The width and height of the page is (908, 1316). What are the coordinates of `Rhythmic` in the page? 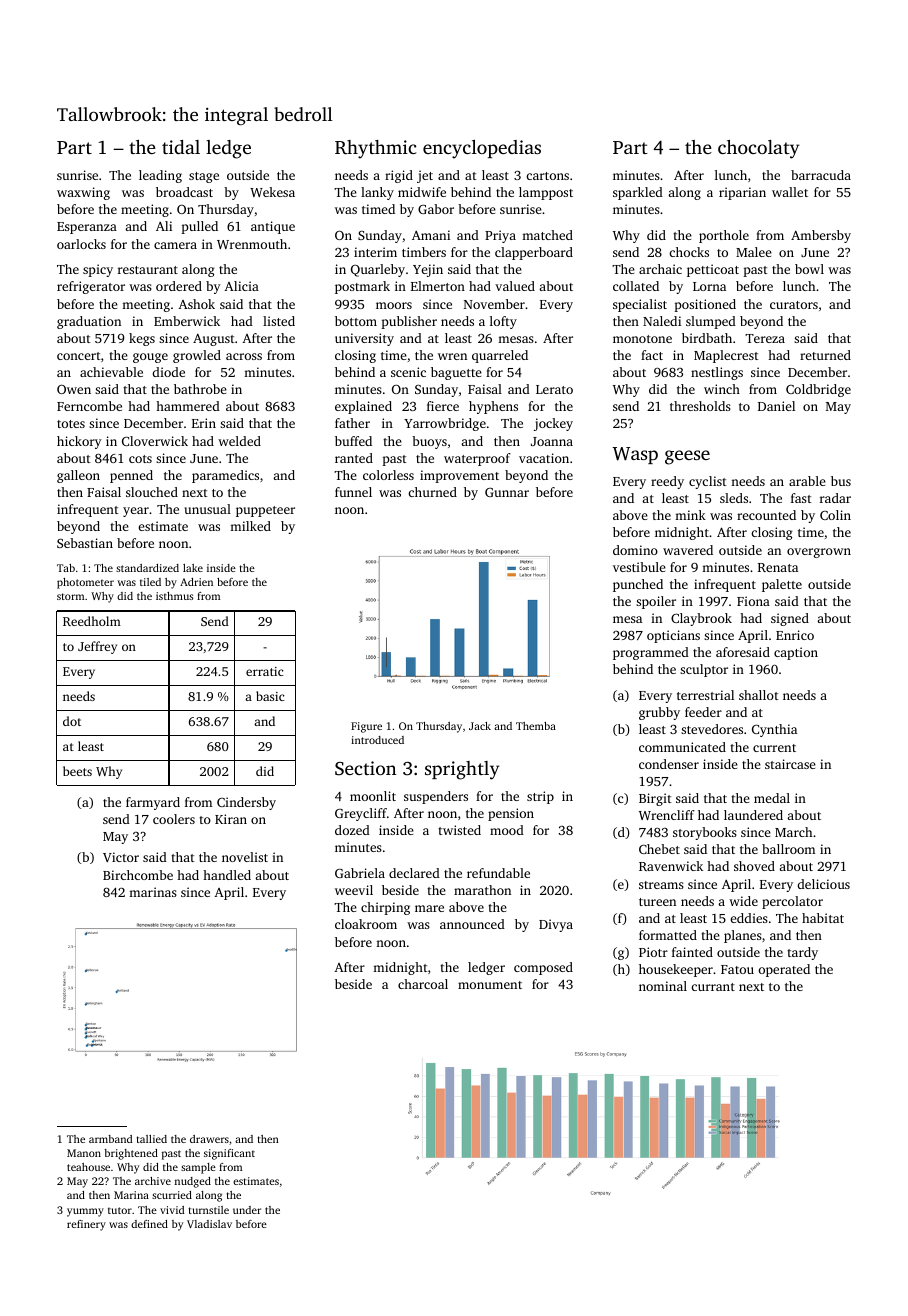 It's located at (375, 149).
